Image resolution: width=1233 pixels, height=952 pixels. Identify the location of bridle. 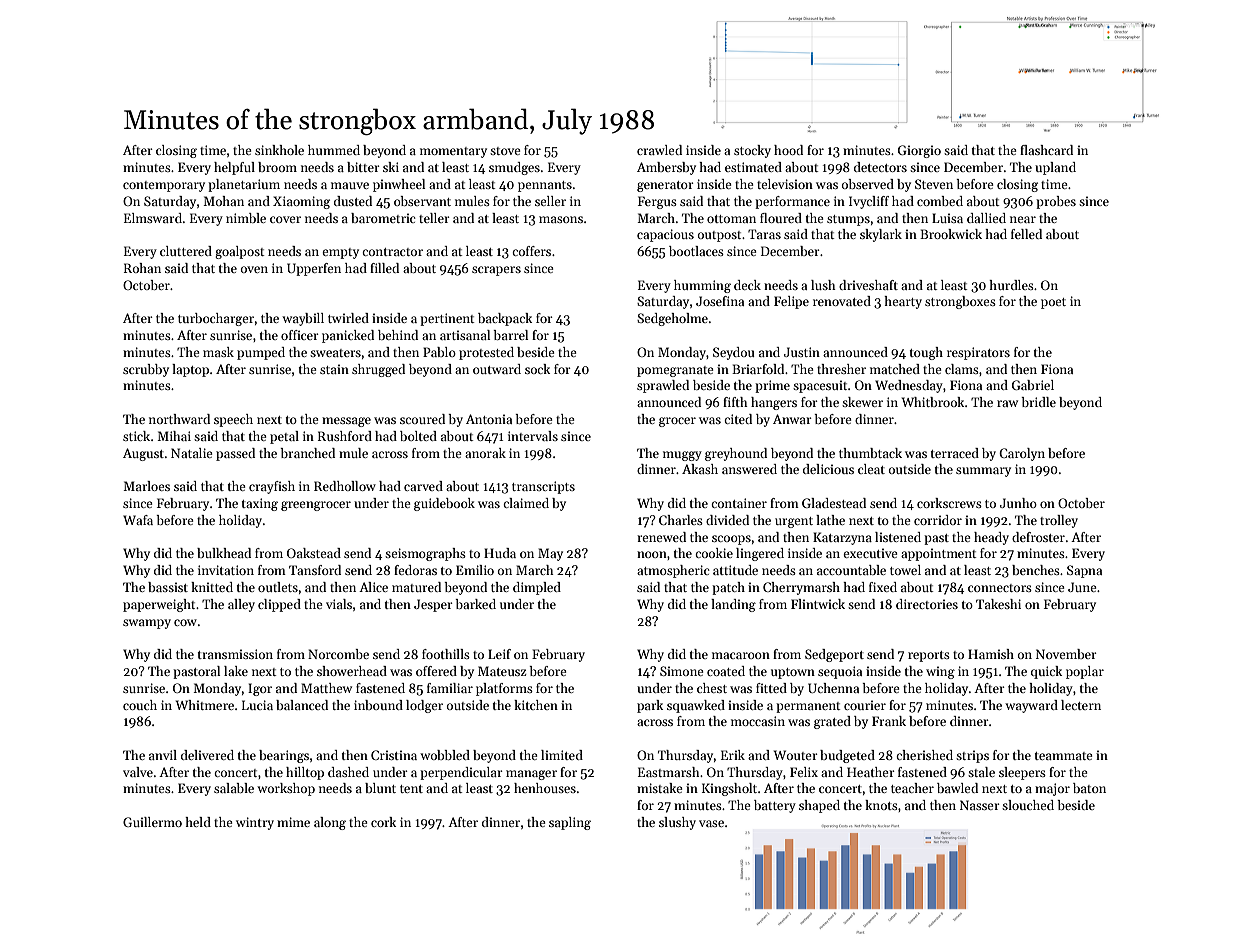
(1038, 402).
